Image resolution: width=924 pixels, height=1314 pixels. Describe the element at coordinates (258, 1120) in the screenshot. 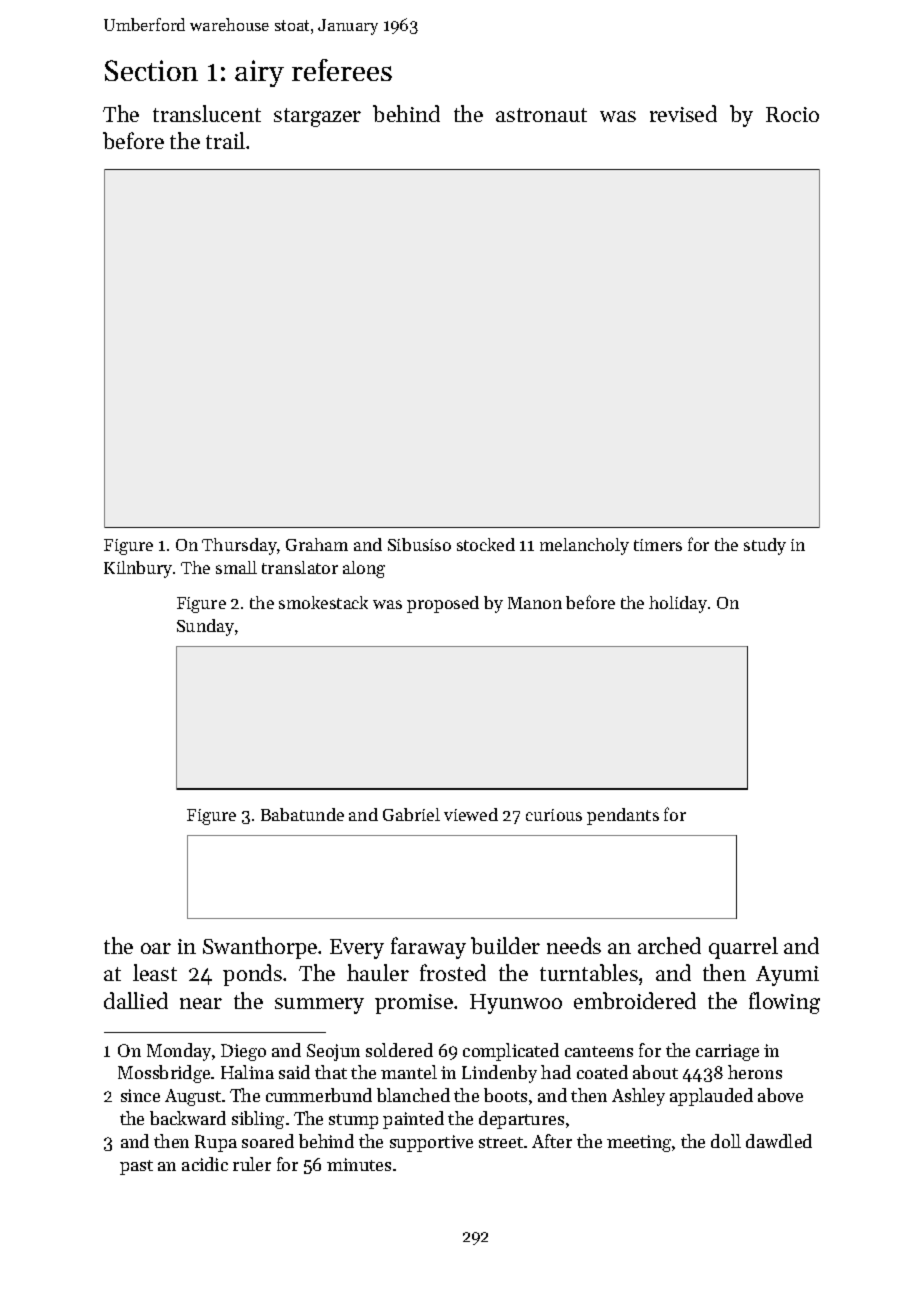

I see `sibling` at that location.
